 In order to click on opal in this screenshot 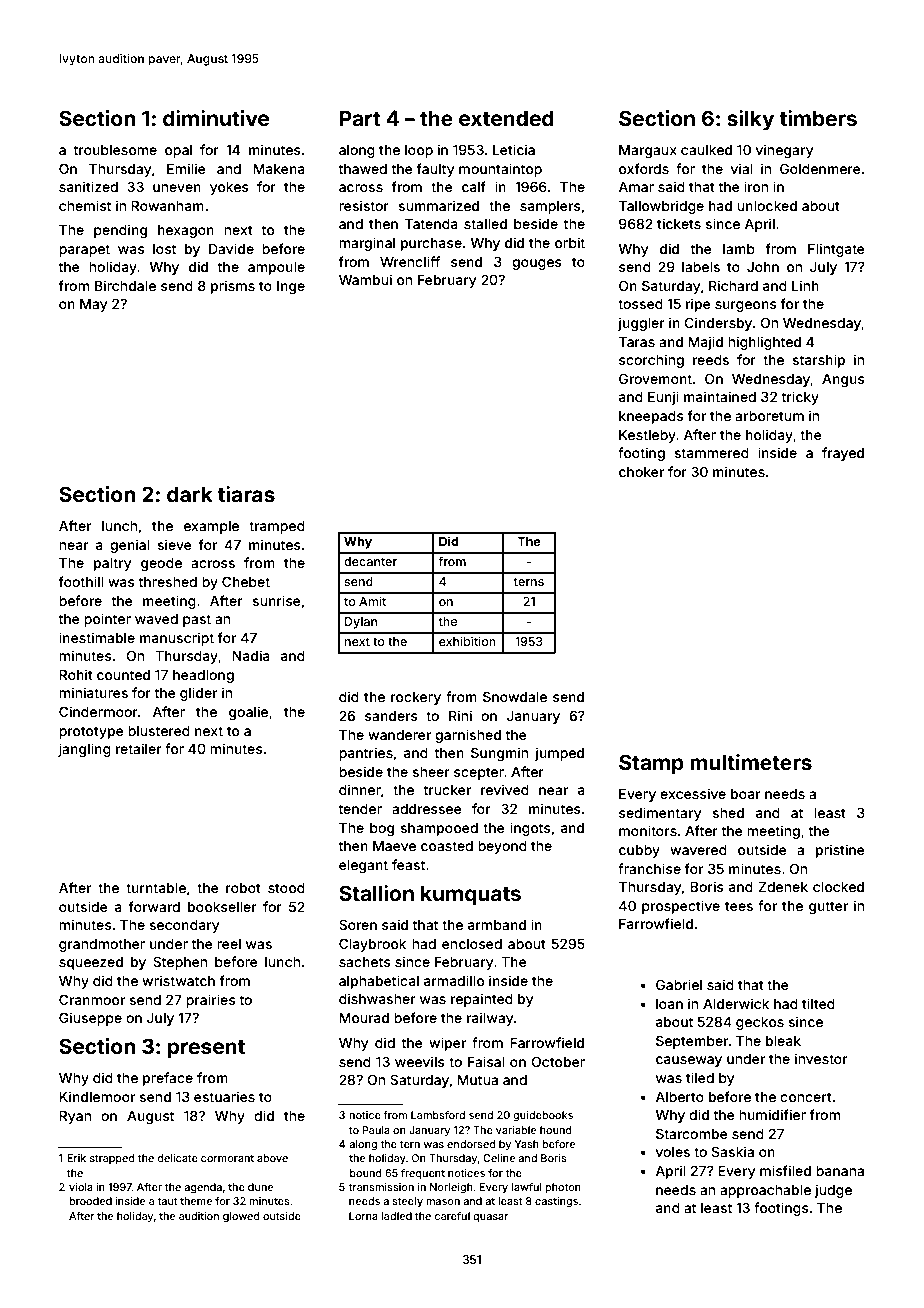, I will do `click(178, 151)`.
